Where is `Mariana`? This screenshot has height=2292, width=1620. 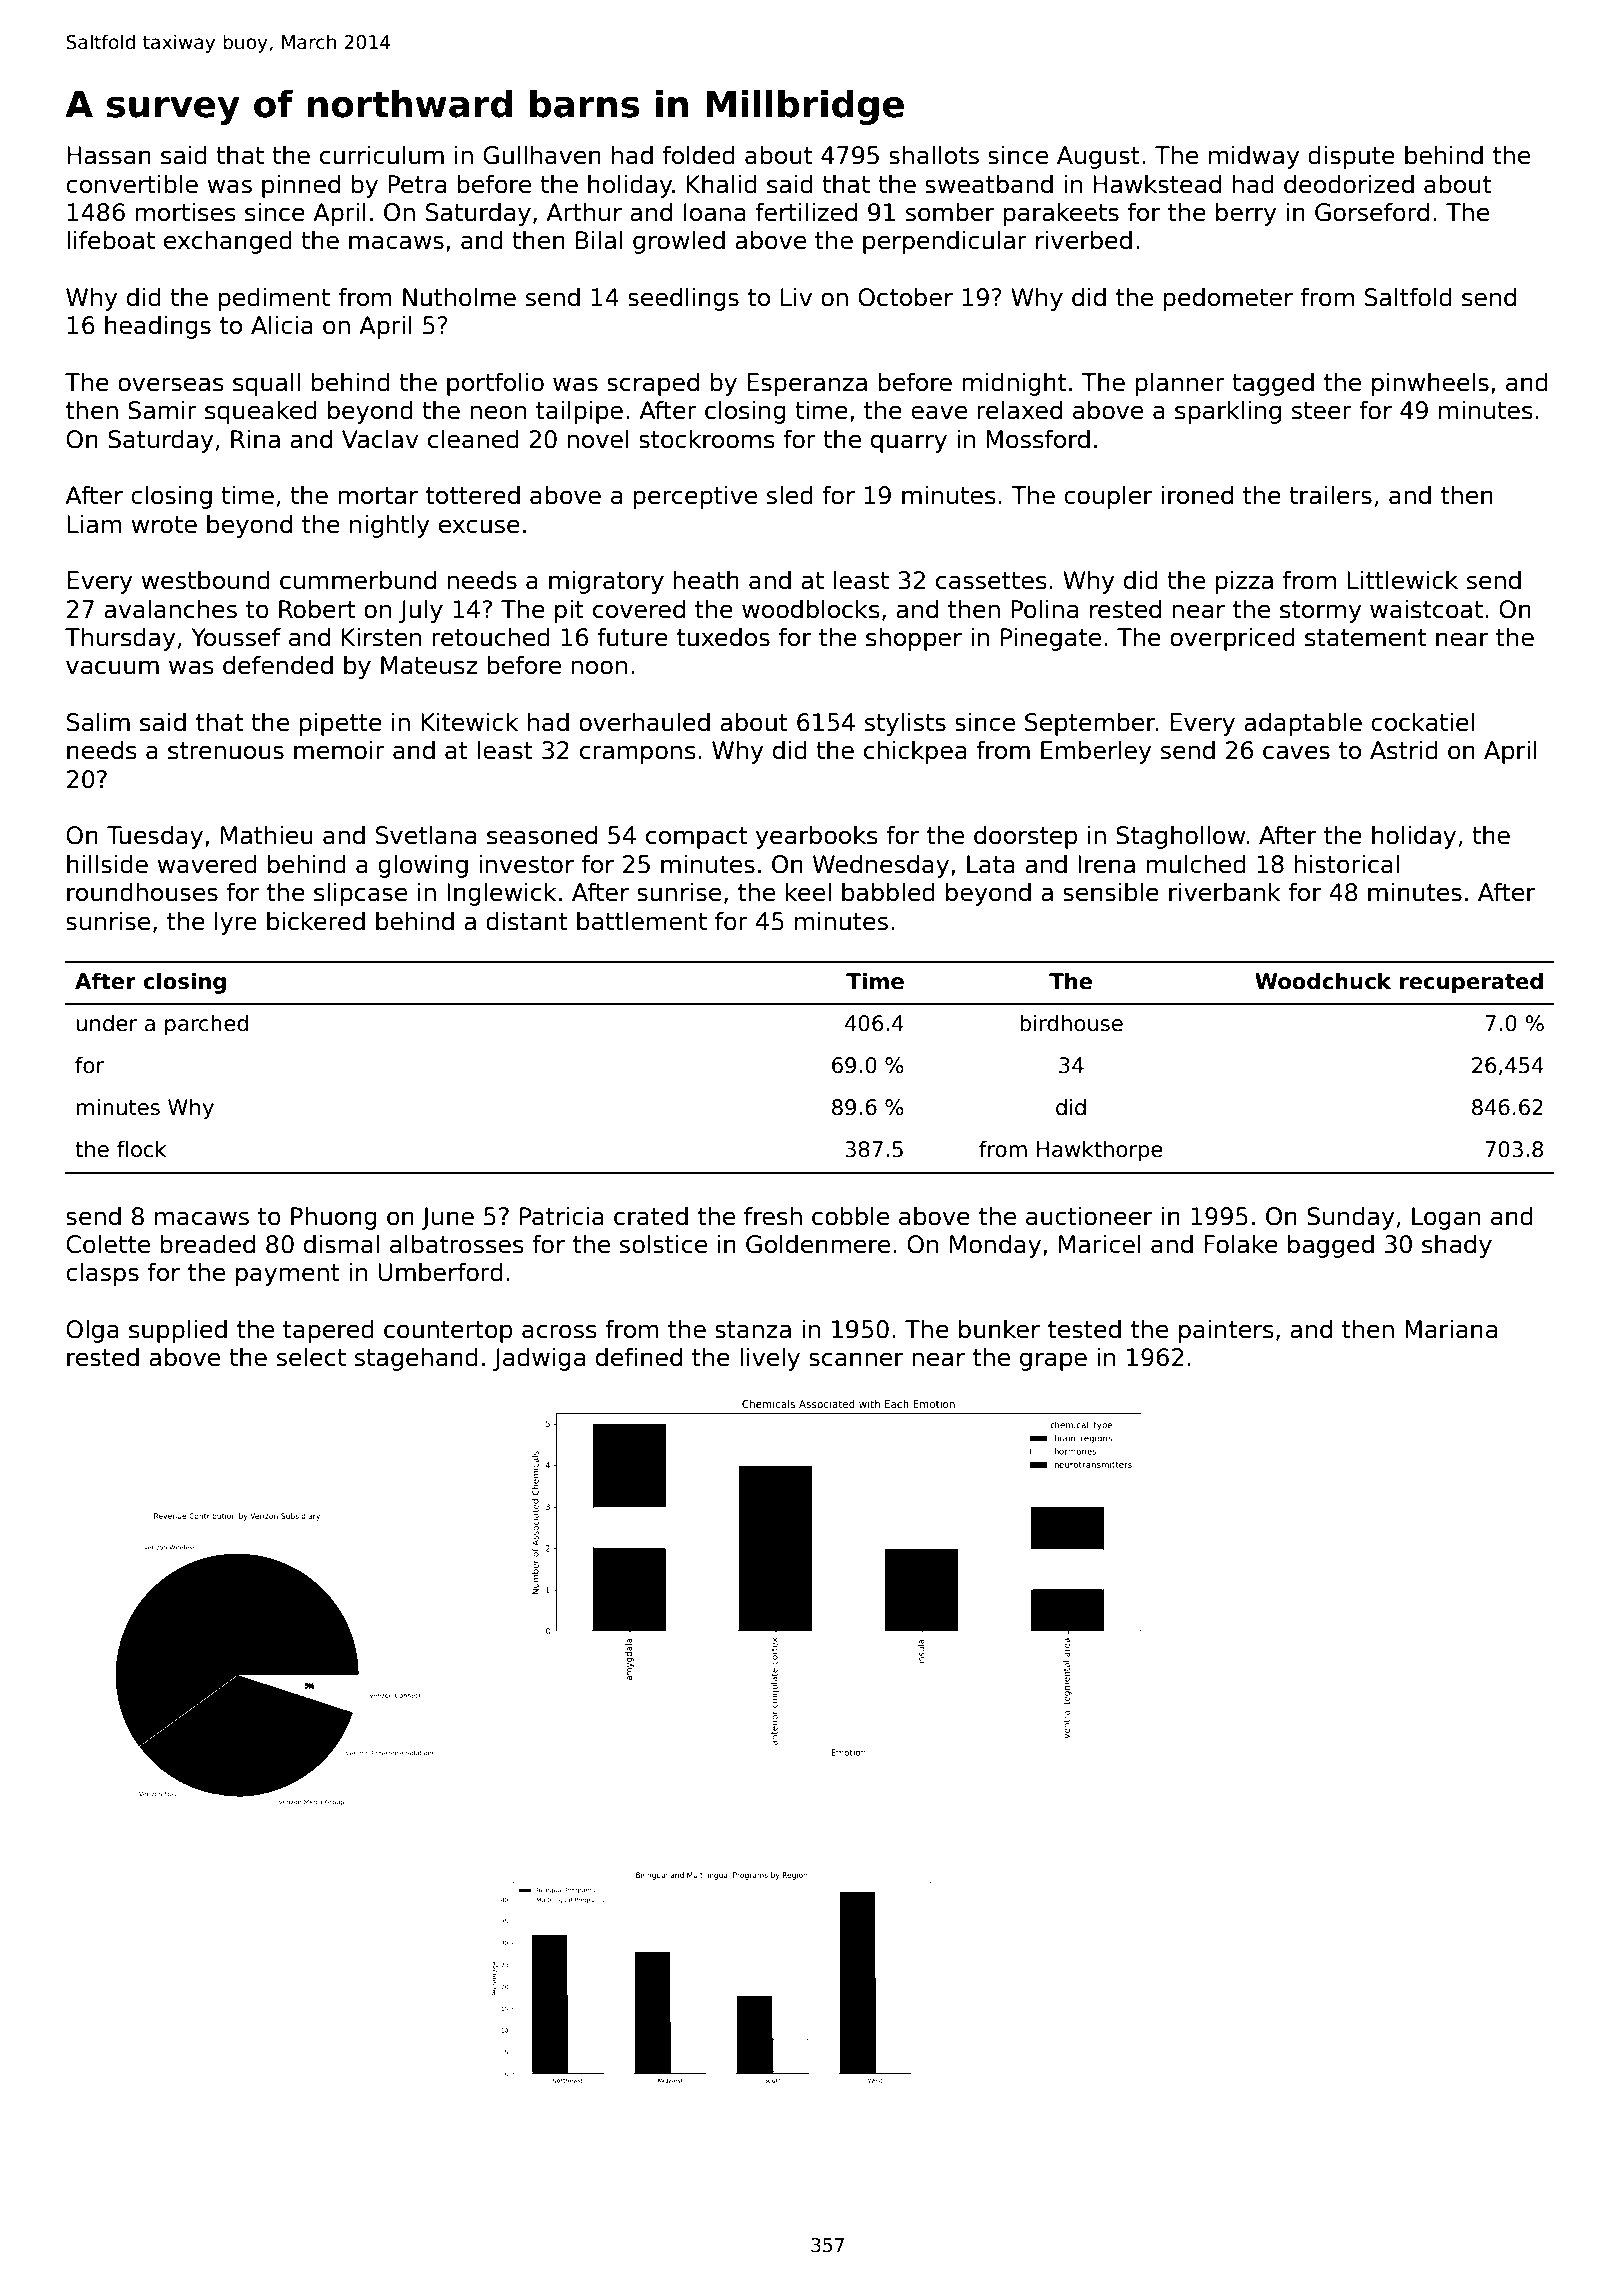
Mariana is located at coordinates (1451, 1329).
